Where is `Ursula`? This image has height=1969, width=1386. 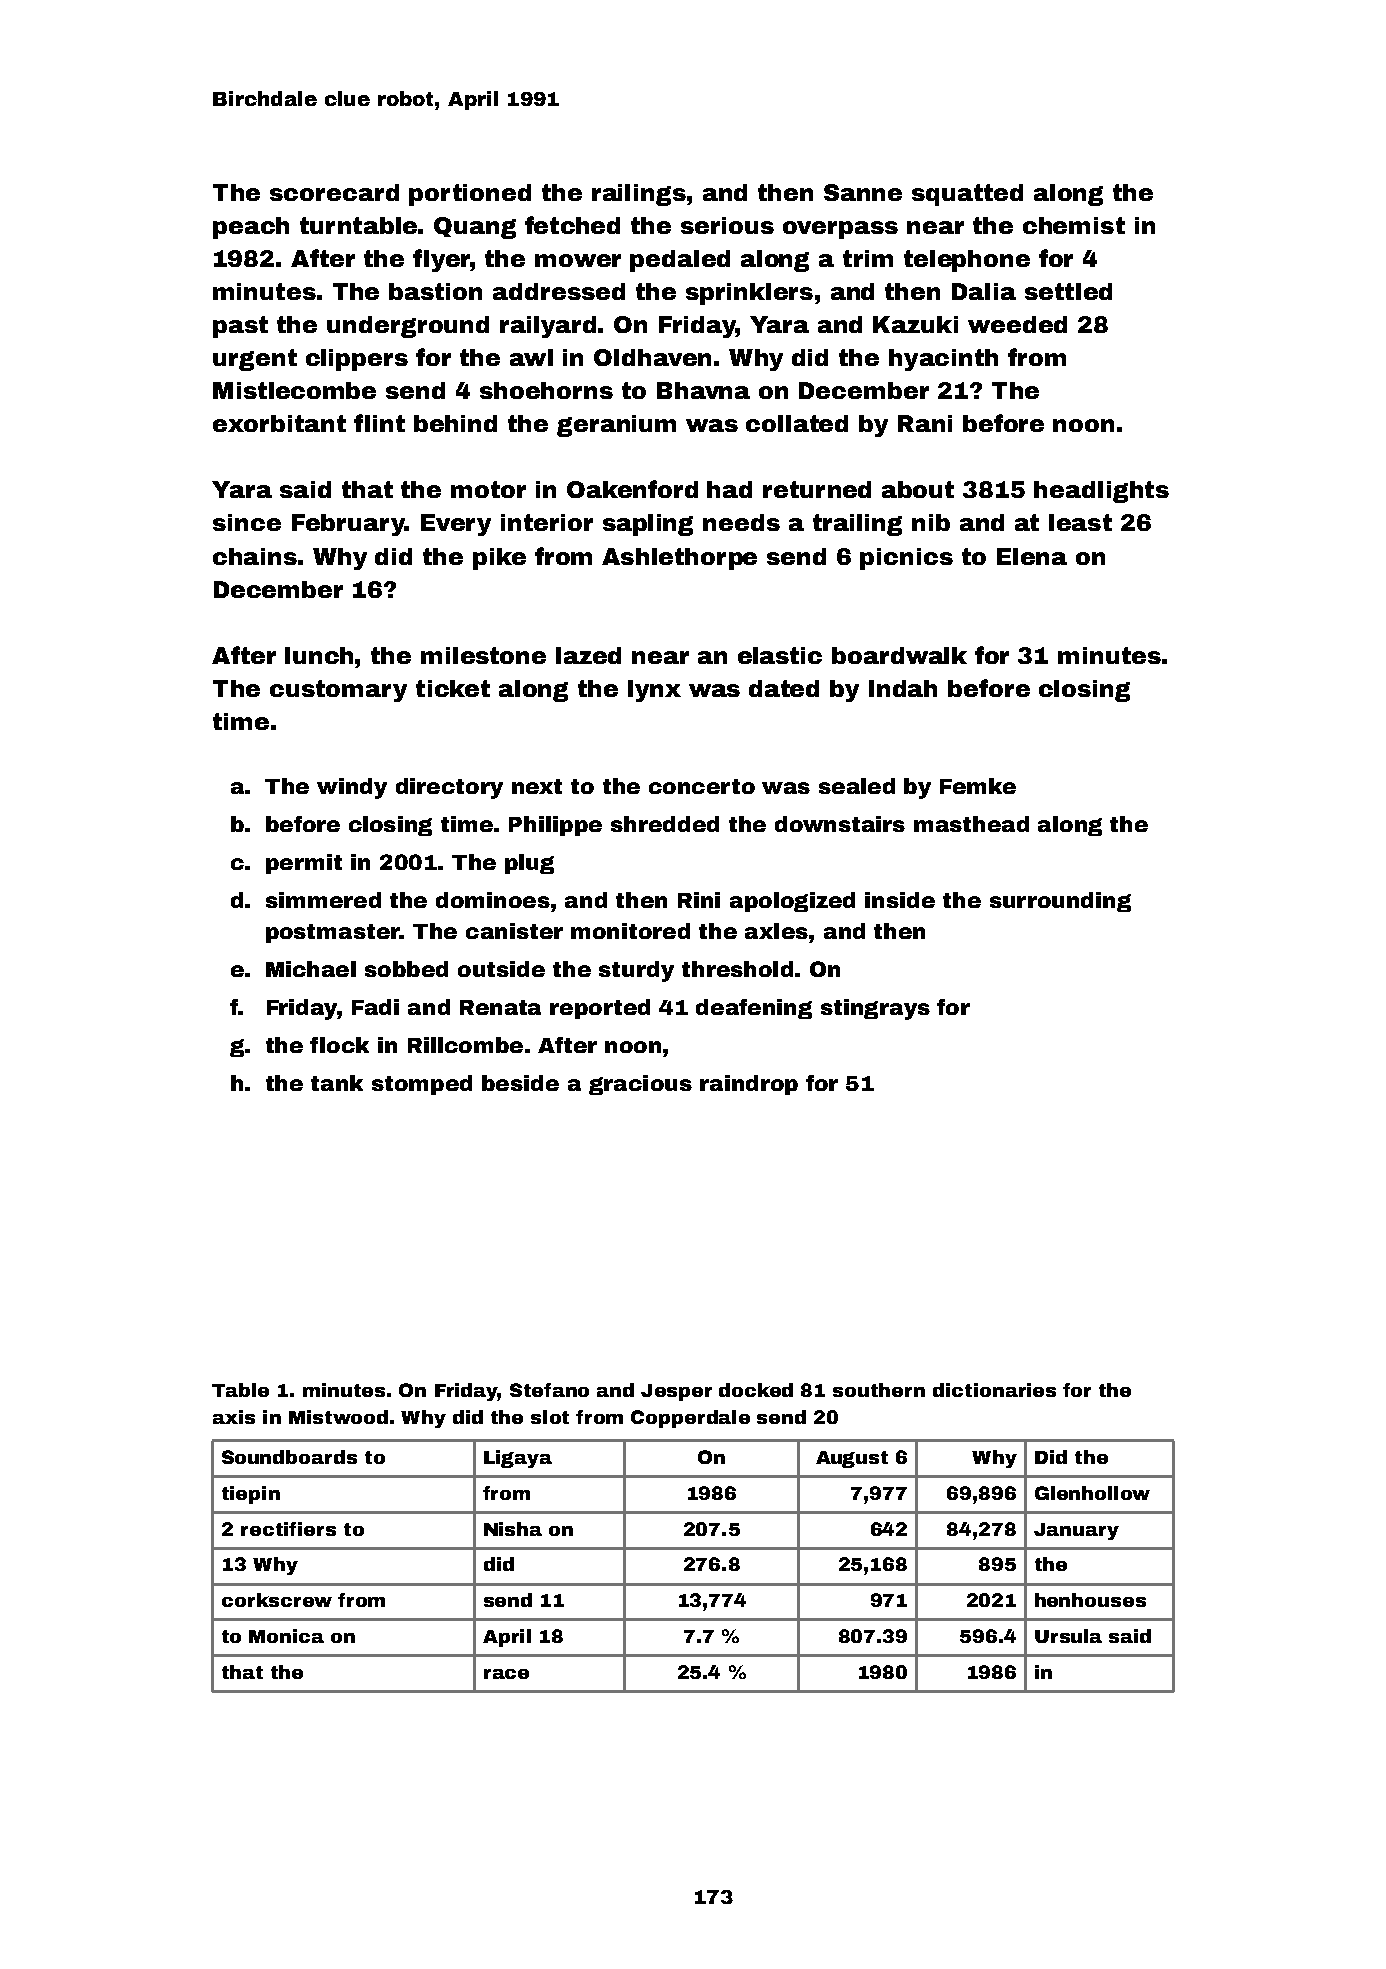 Ursula is located at coordinates (1068, 1636).
